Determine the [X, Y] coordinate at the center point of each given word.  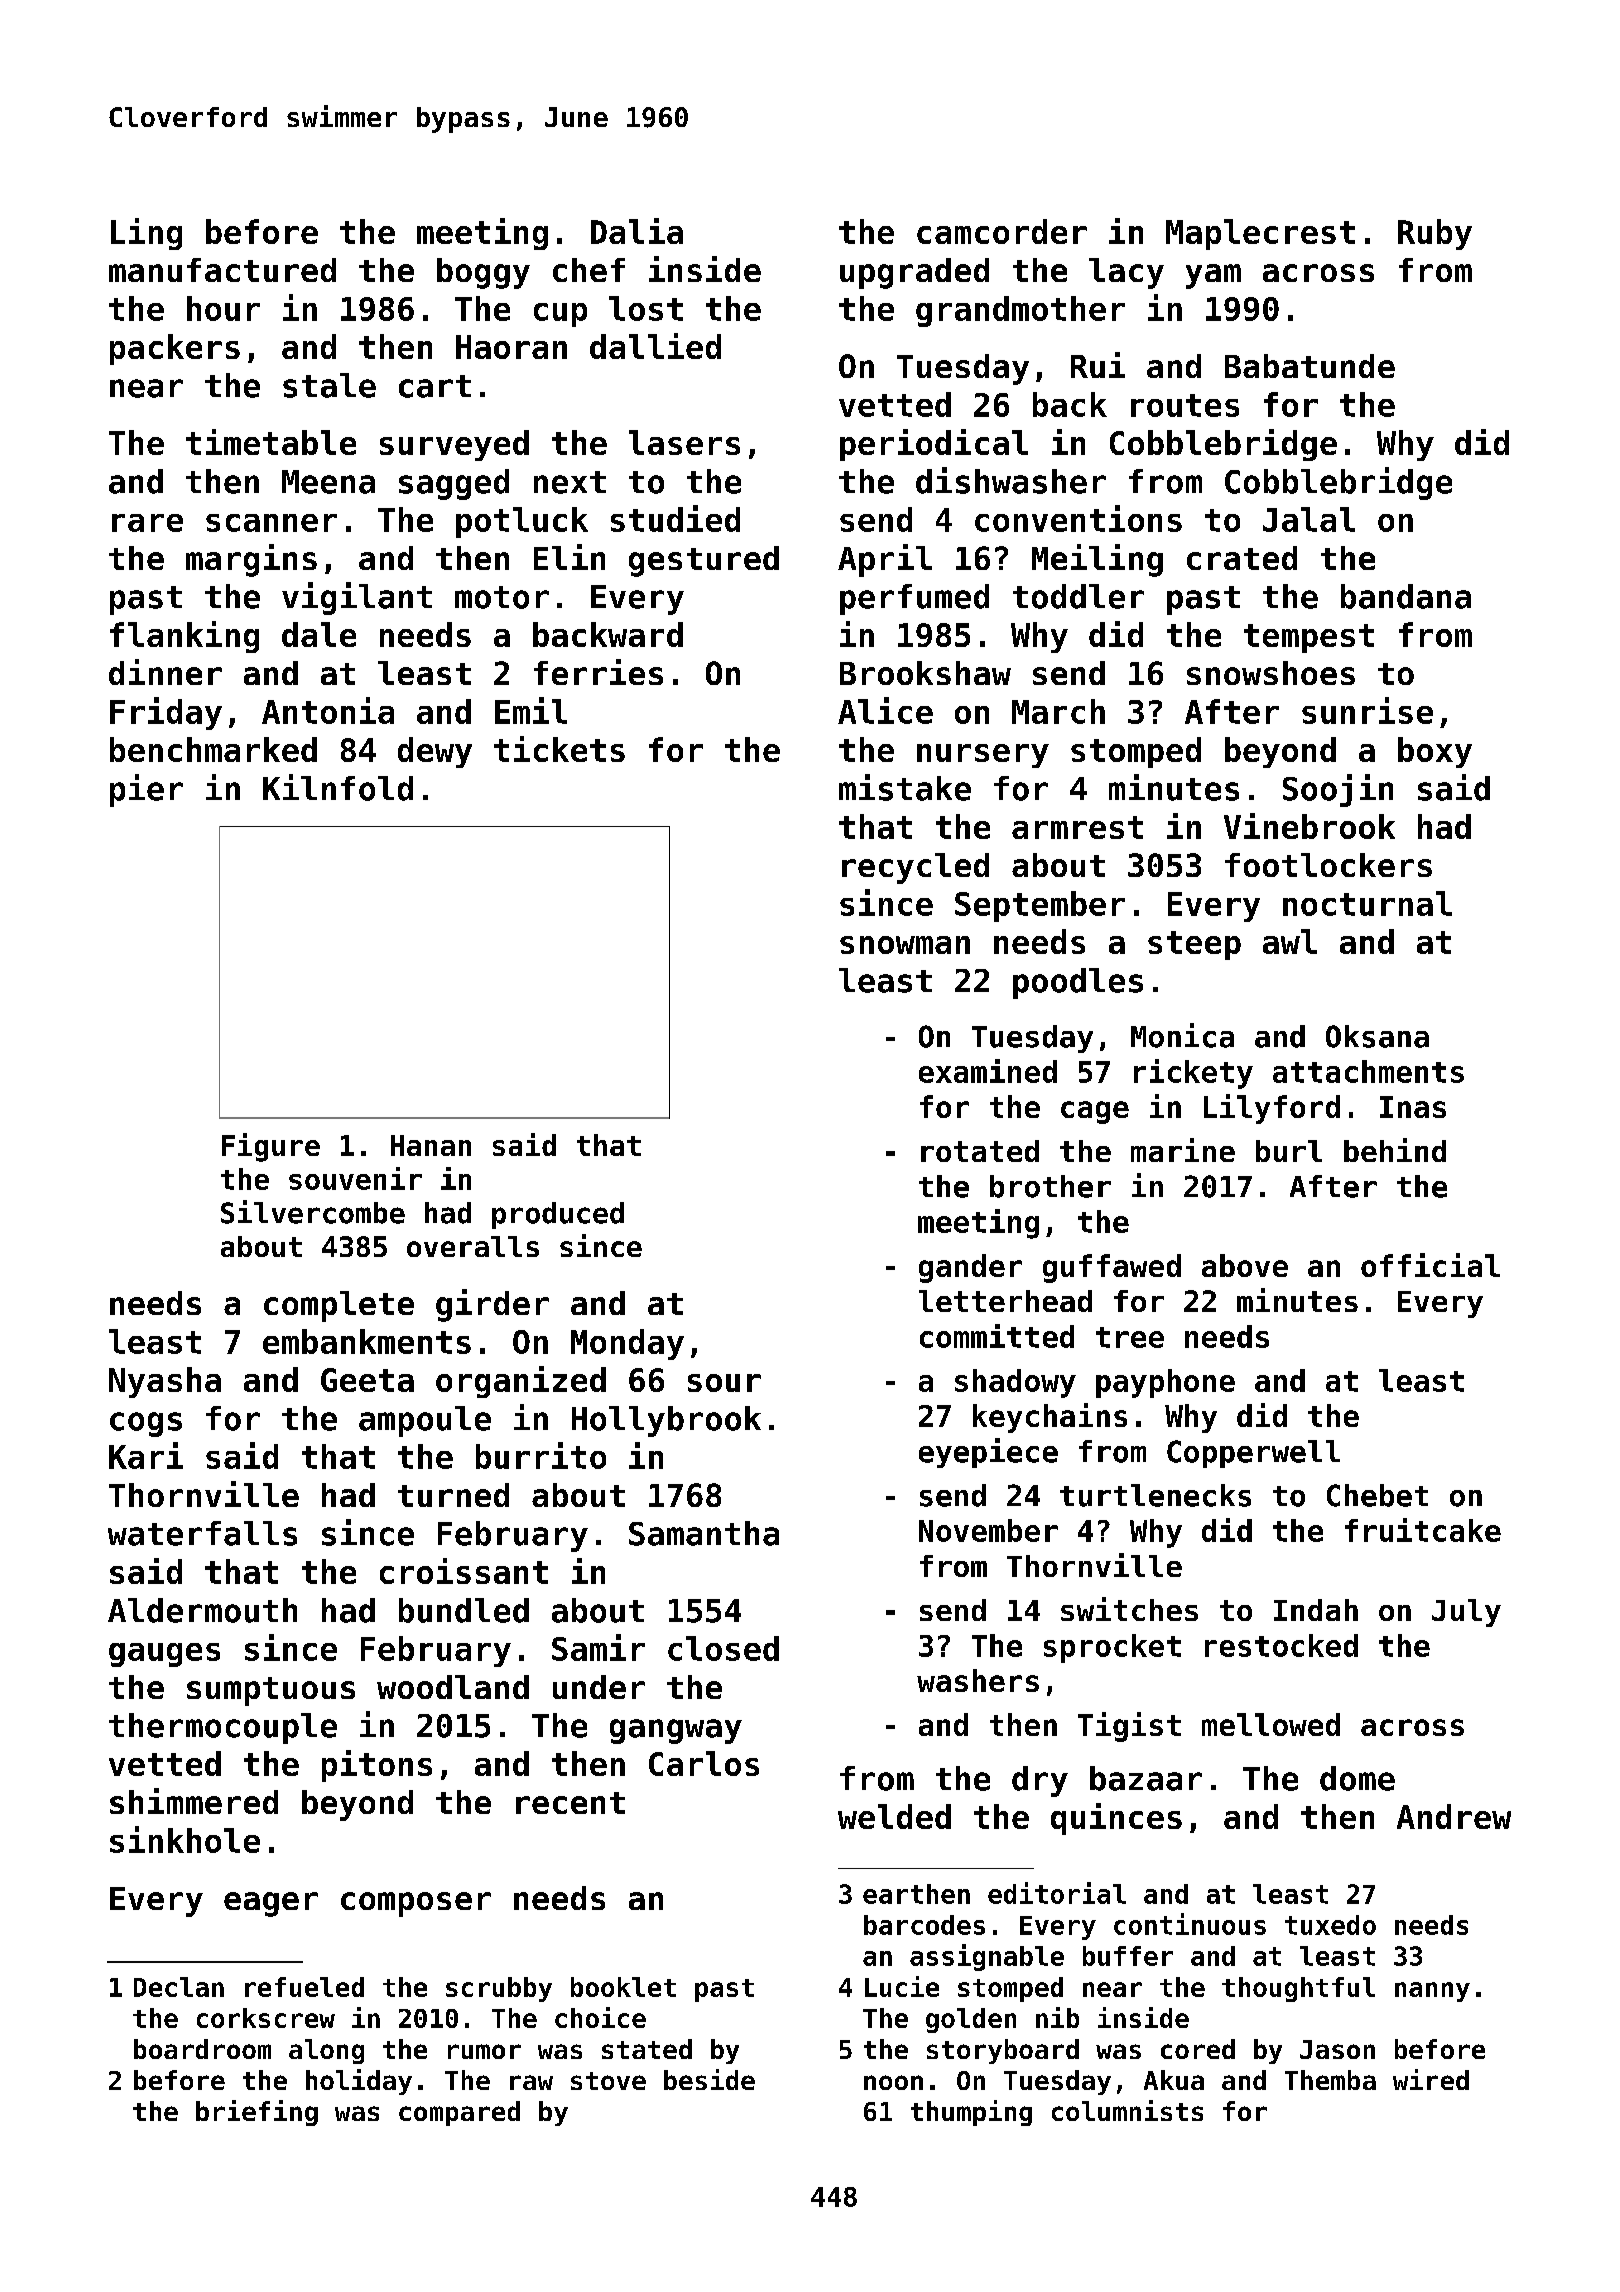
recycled [915, 868]
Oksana [1377, 1036]
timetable [271, 442]
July [1466, 1613]
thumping [971, 2113]
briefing [257, 2113]
